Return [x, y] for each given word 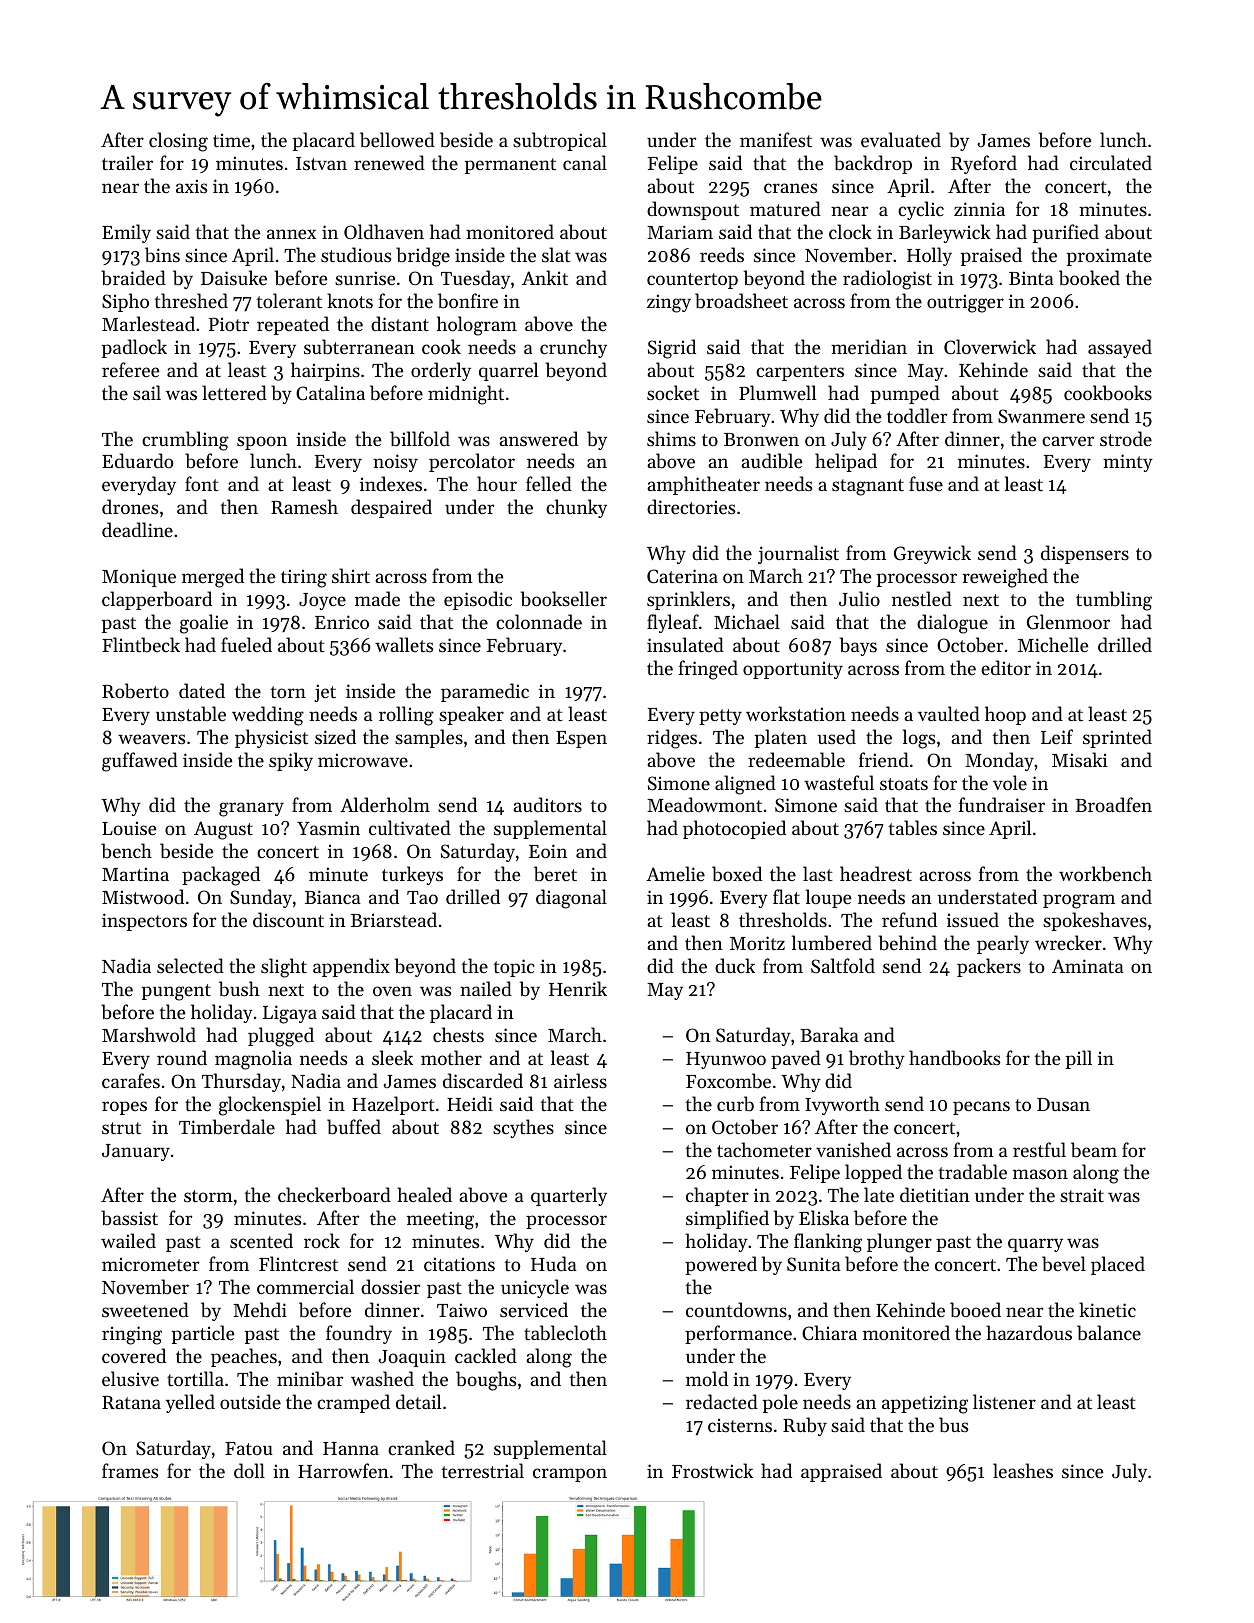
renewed [389, 162]
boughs [486, 1381]
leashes [1023, 1470]
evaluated [901, 139]
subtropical [560, 141]
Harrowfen [343, 1470]
